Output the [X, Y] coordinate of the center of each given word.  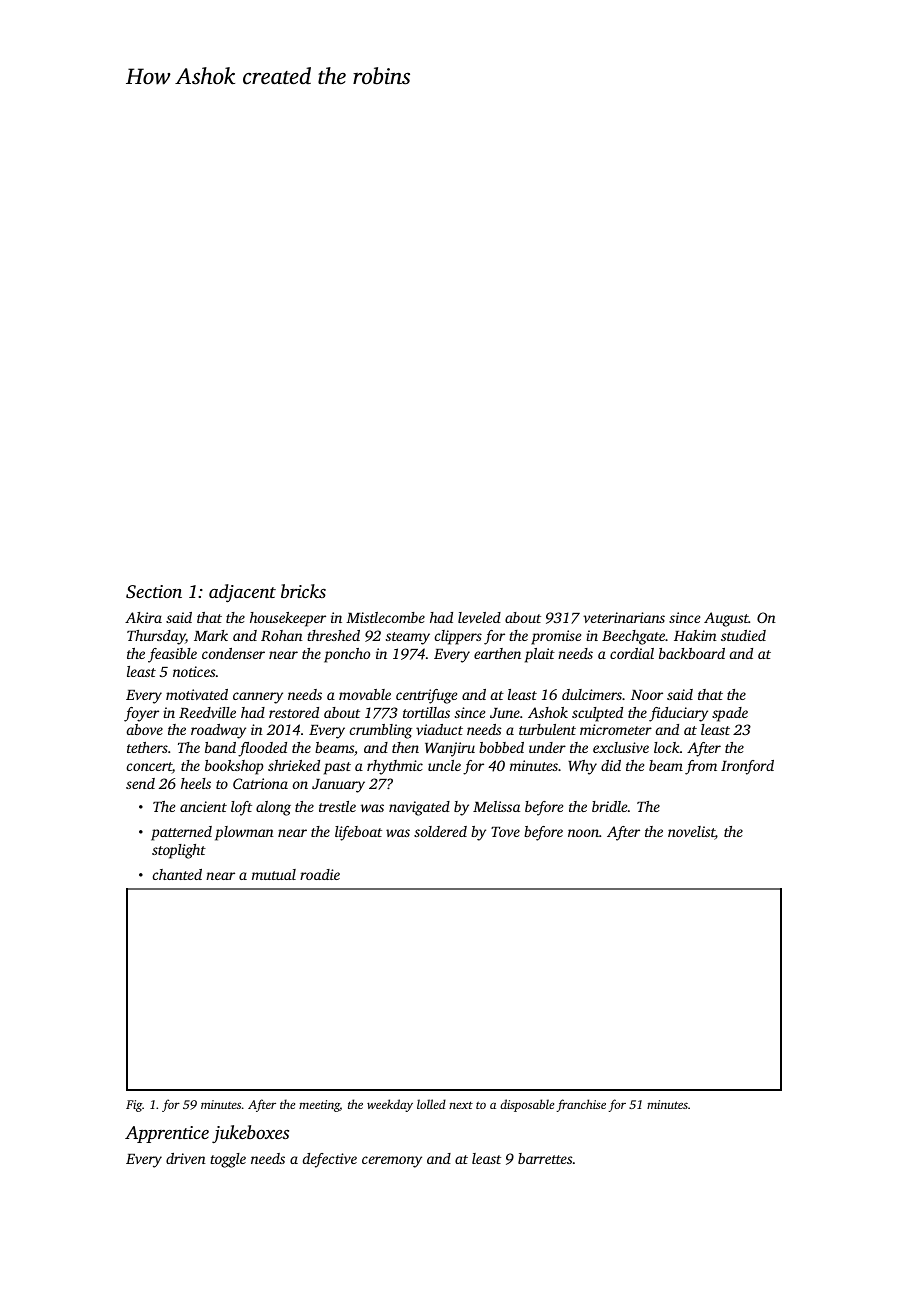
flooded [262, 749]
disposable [527, 1105]
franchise [581, 1105]
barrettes [545, 1158]
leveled [479, 617]
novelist [691, 833]
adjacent [242, 593]
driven [186, 1158]
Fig [134, 1106]
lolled [431, 1104]
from [701, 767]
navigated [419, 808]
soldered [440, 831]
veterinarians [624, 617]
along [273, 808]
